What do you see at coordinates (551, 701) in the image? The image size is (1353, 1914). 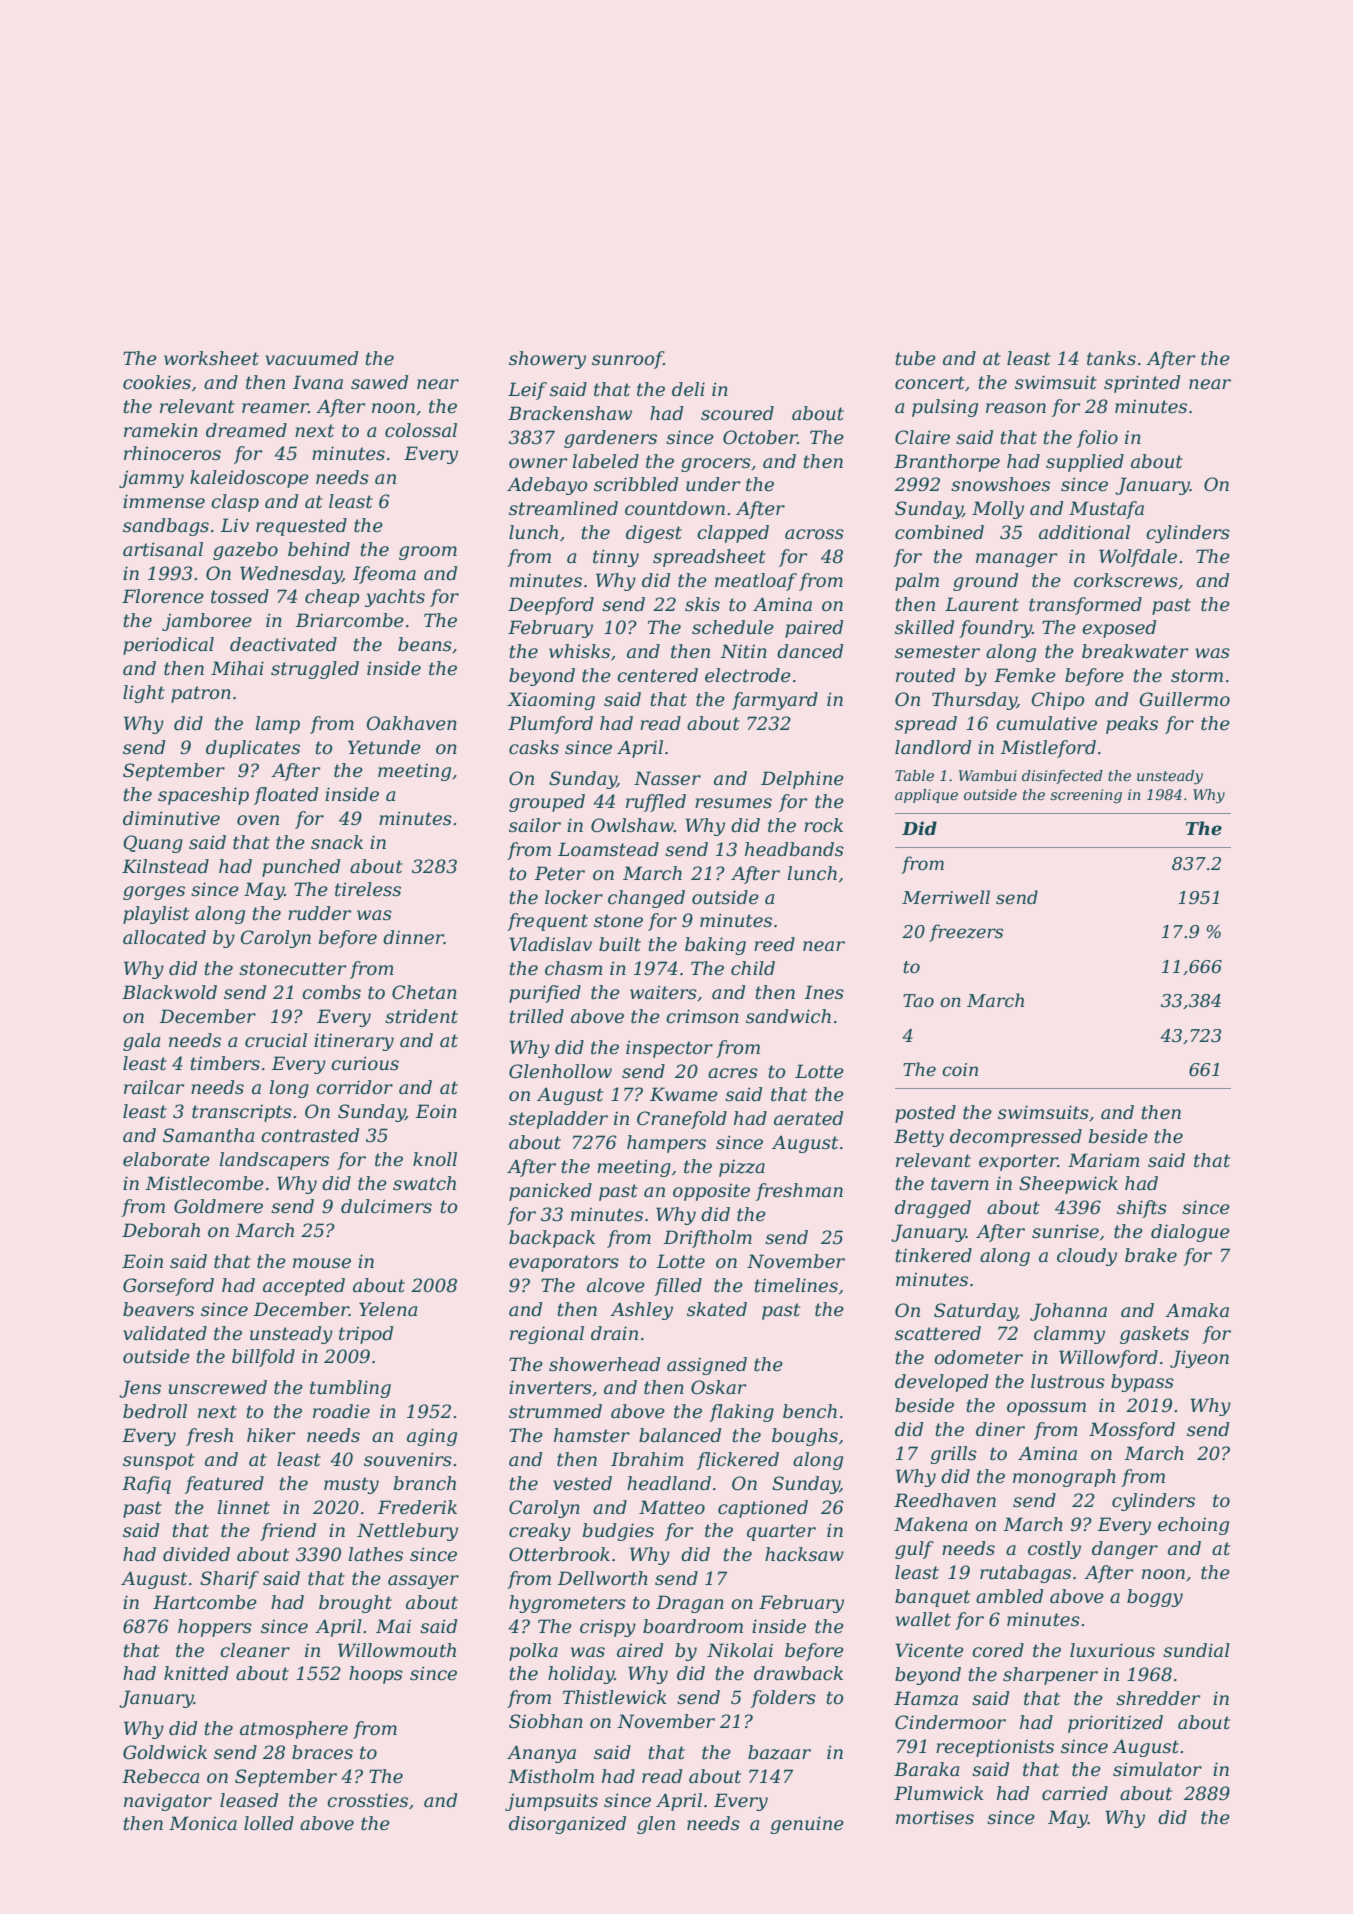 I see `Xiaoming` at bounding box center [551, 701].
